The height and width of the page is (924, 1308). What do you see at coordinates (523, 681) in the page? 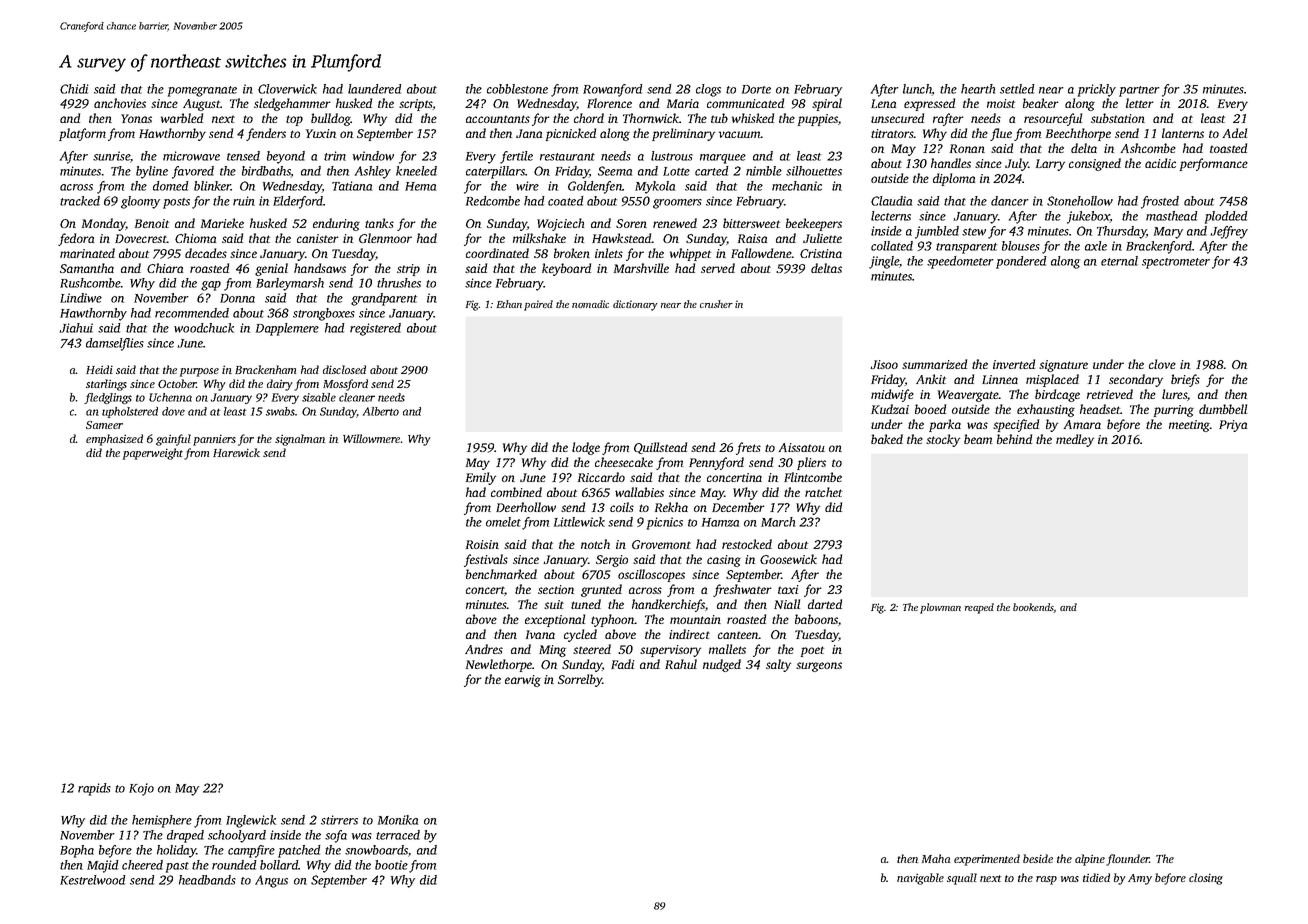
I see `earwig` at bounding box center [523, 681].
